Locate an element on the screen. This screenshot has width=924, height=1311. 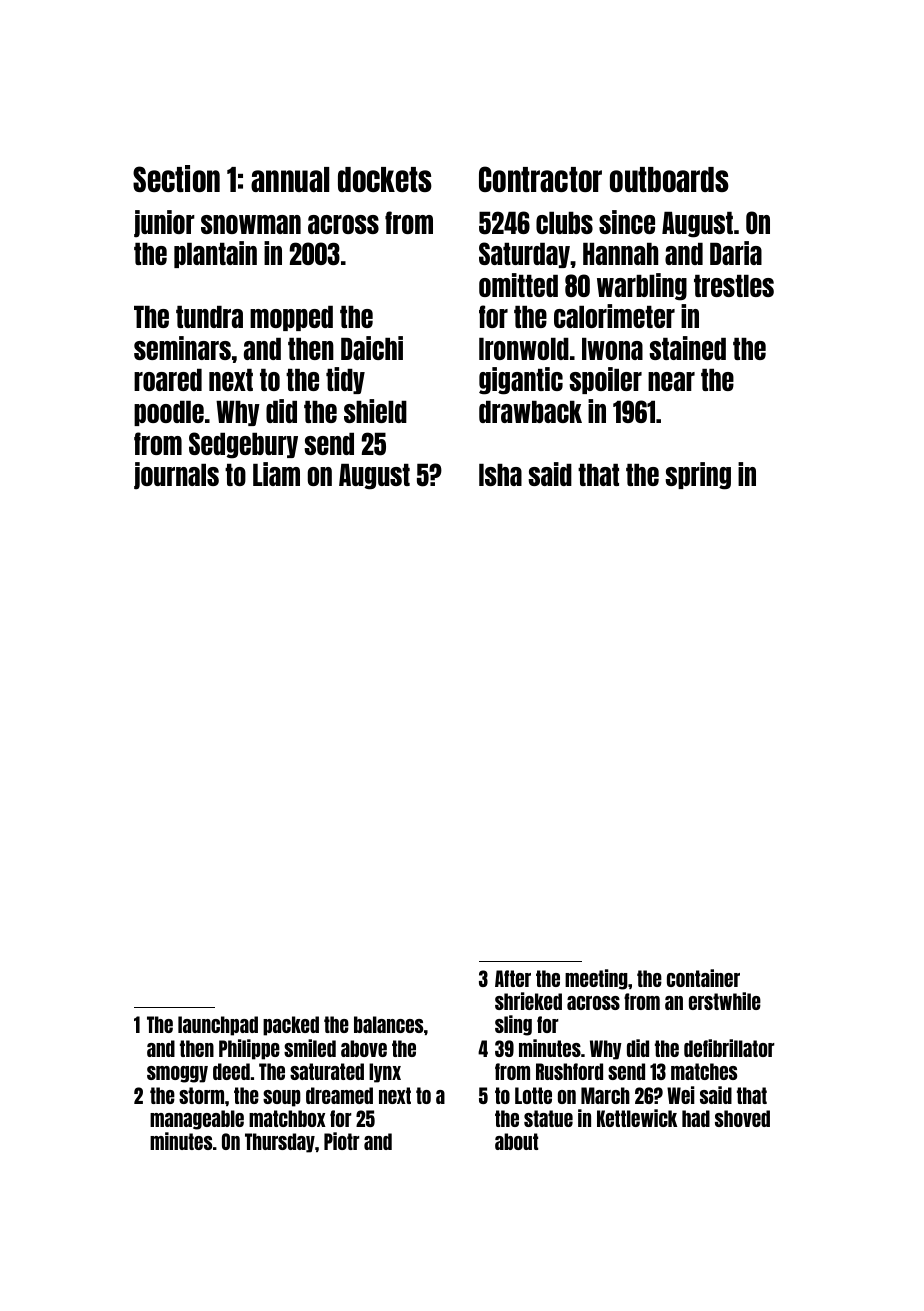
about is located at coordinates (516, 1141).
